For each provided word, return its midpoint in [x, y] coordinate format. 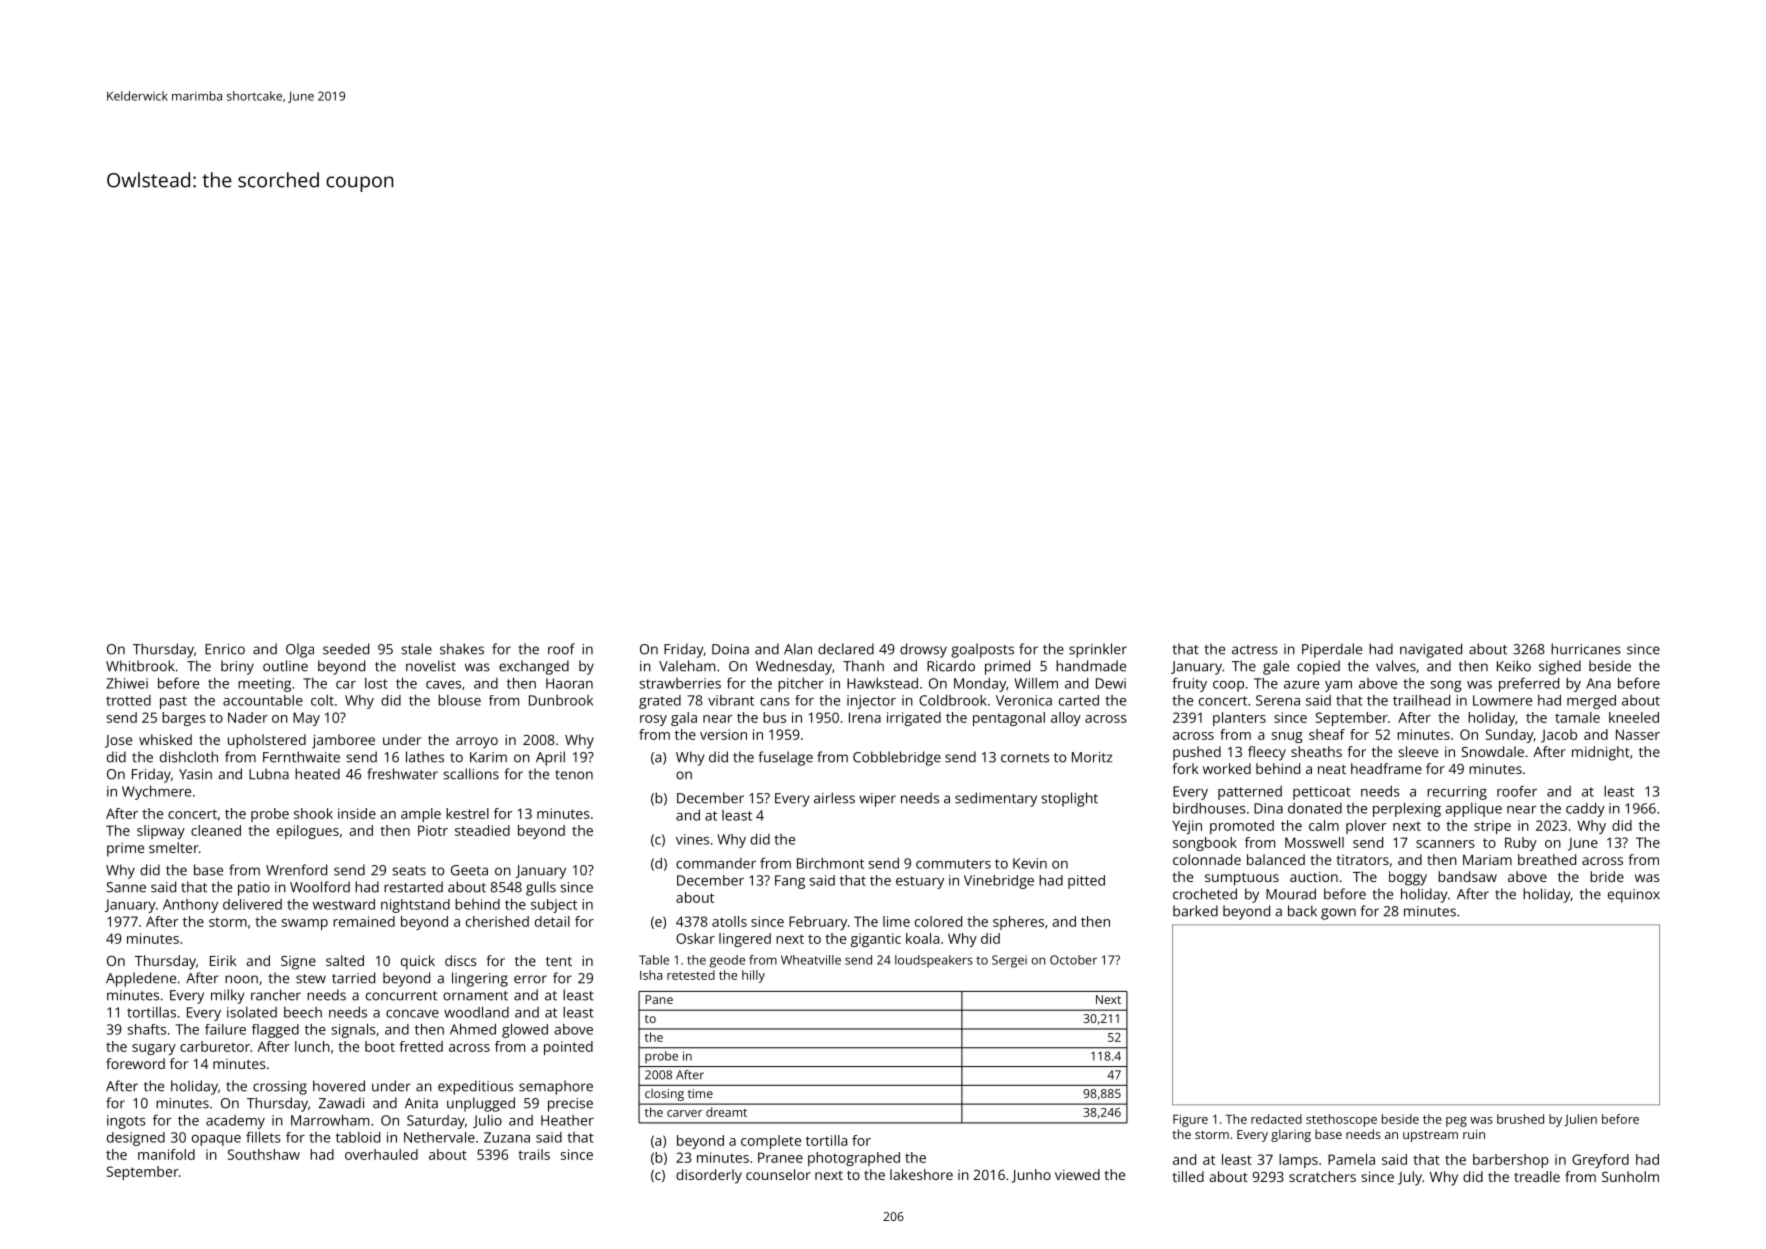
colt [322, 700]
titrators [1363, 860]
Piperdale [1332, 650]
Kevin [1030, 863]
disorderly [709, 1176]
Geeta [469, 870]
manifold [166, 1154]
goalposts [982, 650]
